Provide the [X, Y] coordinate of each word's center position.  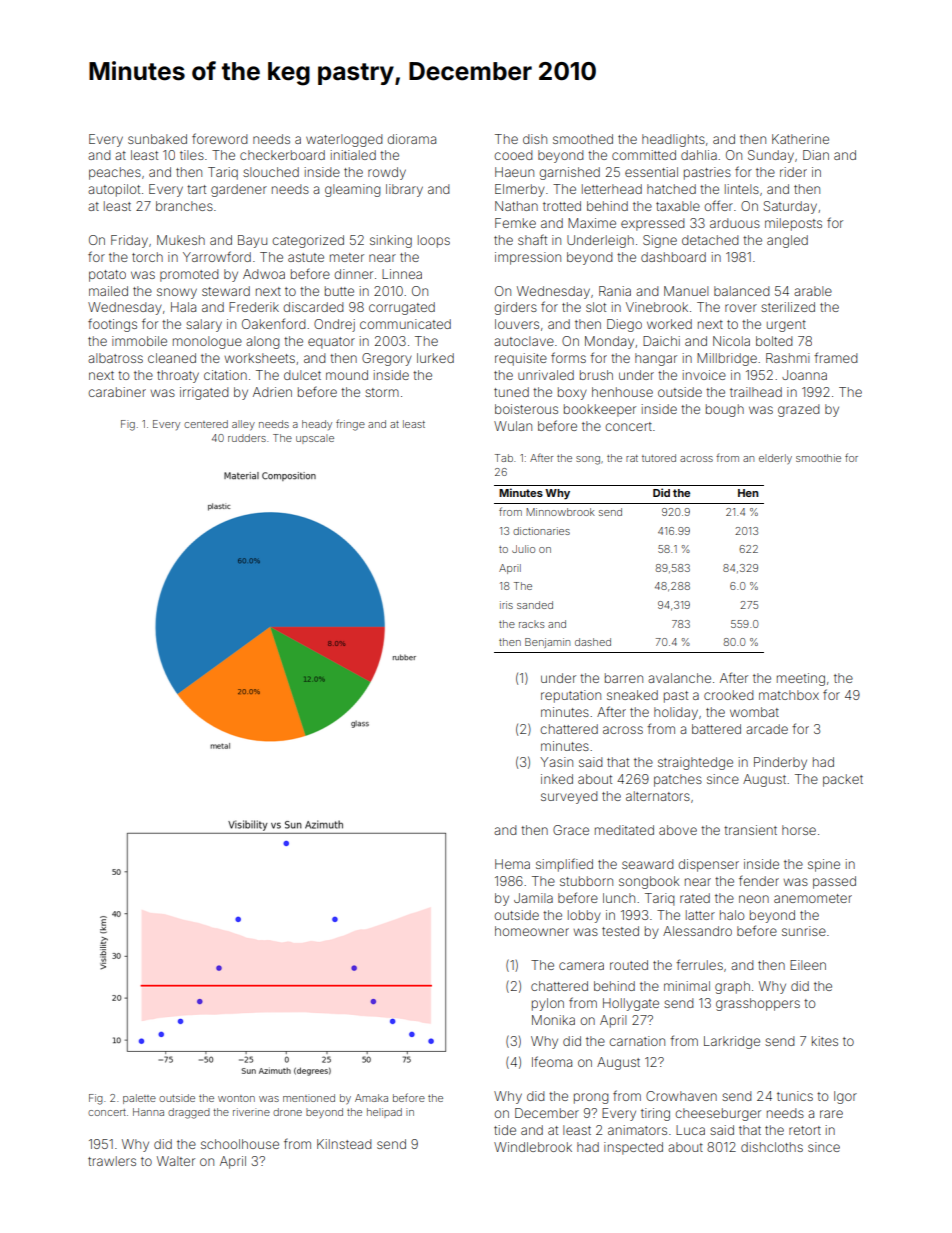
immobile [139, 341]
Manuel [686, 291]
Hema [512, 864]
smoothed [583, 139]
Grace [571, 830]
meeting [801, 679]
